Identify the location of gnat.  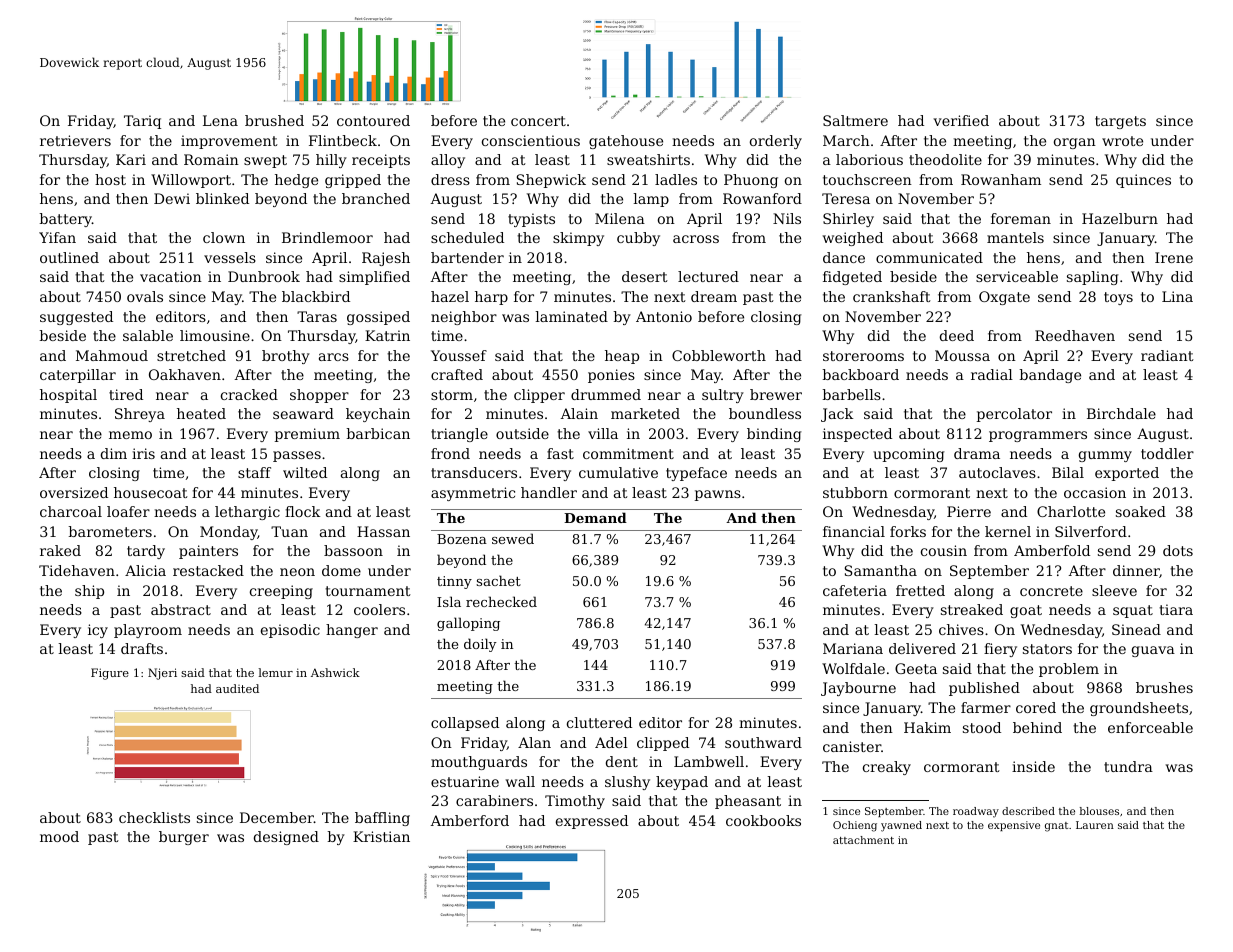
(1056, 827).
